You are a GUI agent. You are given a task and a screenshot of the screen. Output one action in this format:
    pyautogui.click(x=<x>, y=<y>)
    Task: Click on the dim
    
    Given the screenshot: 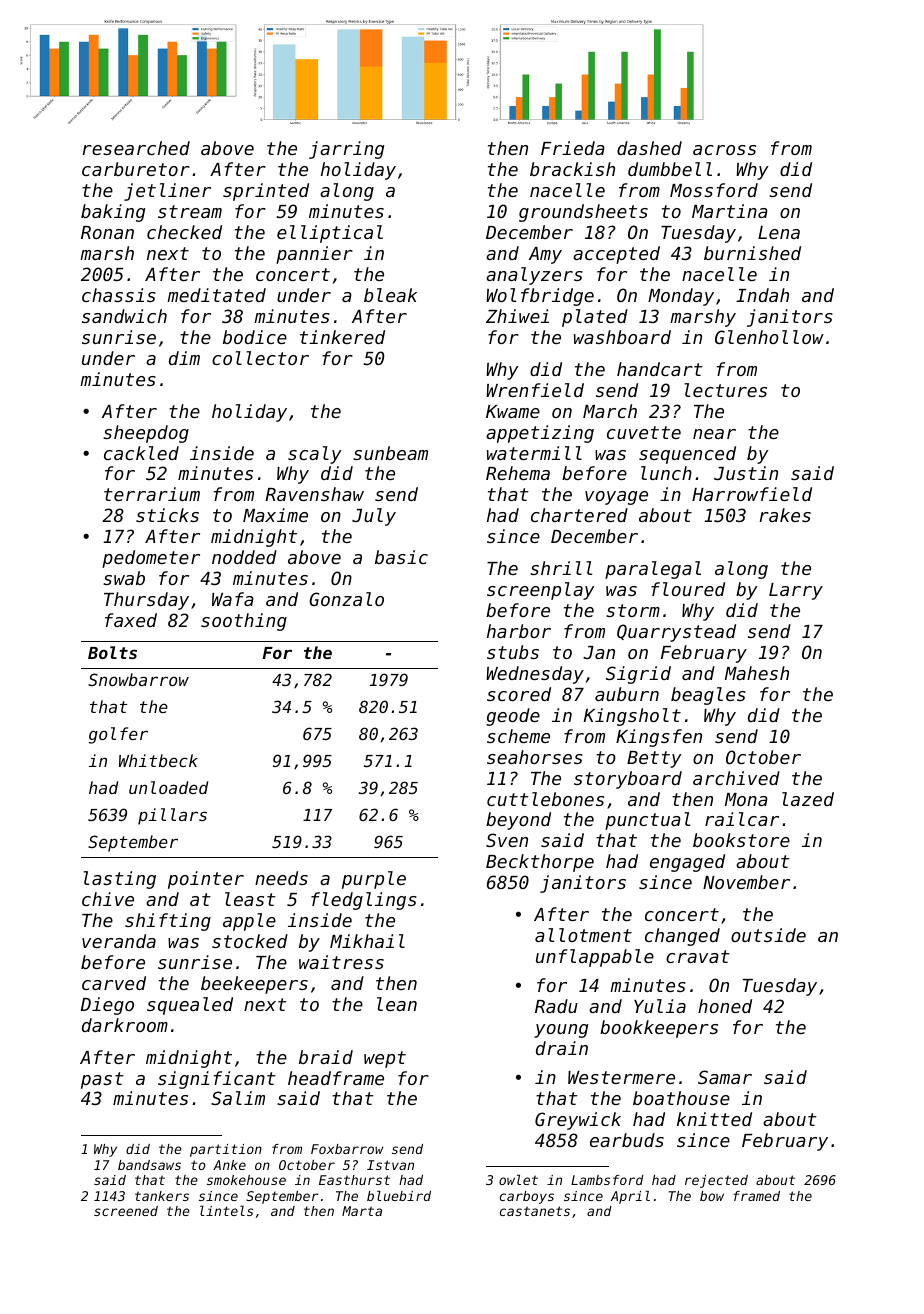 What is the action you would take?
    pyautogui.click(x=184, y=358)
